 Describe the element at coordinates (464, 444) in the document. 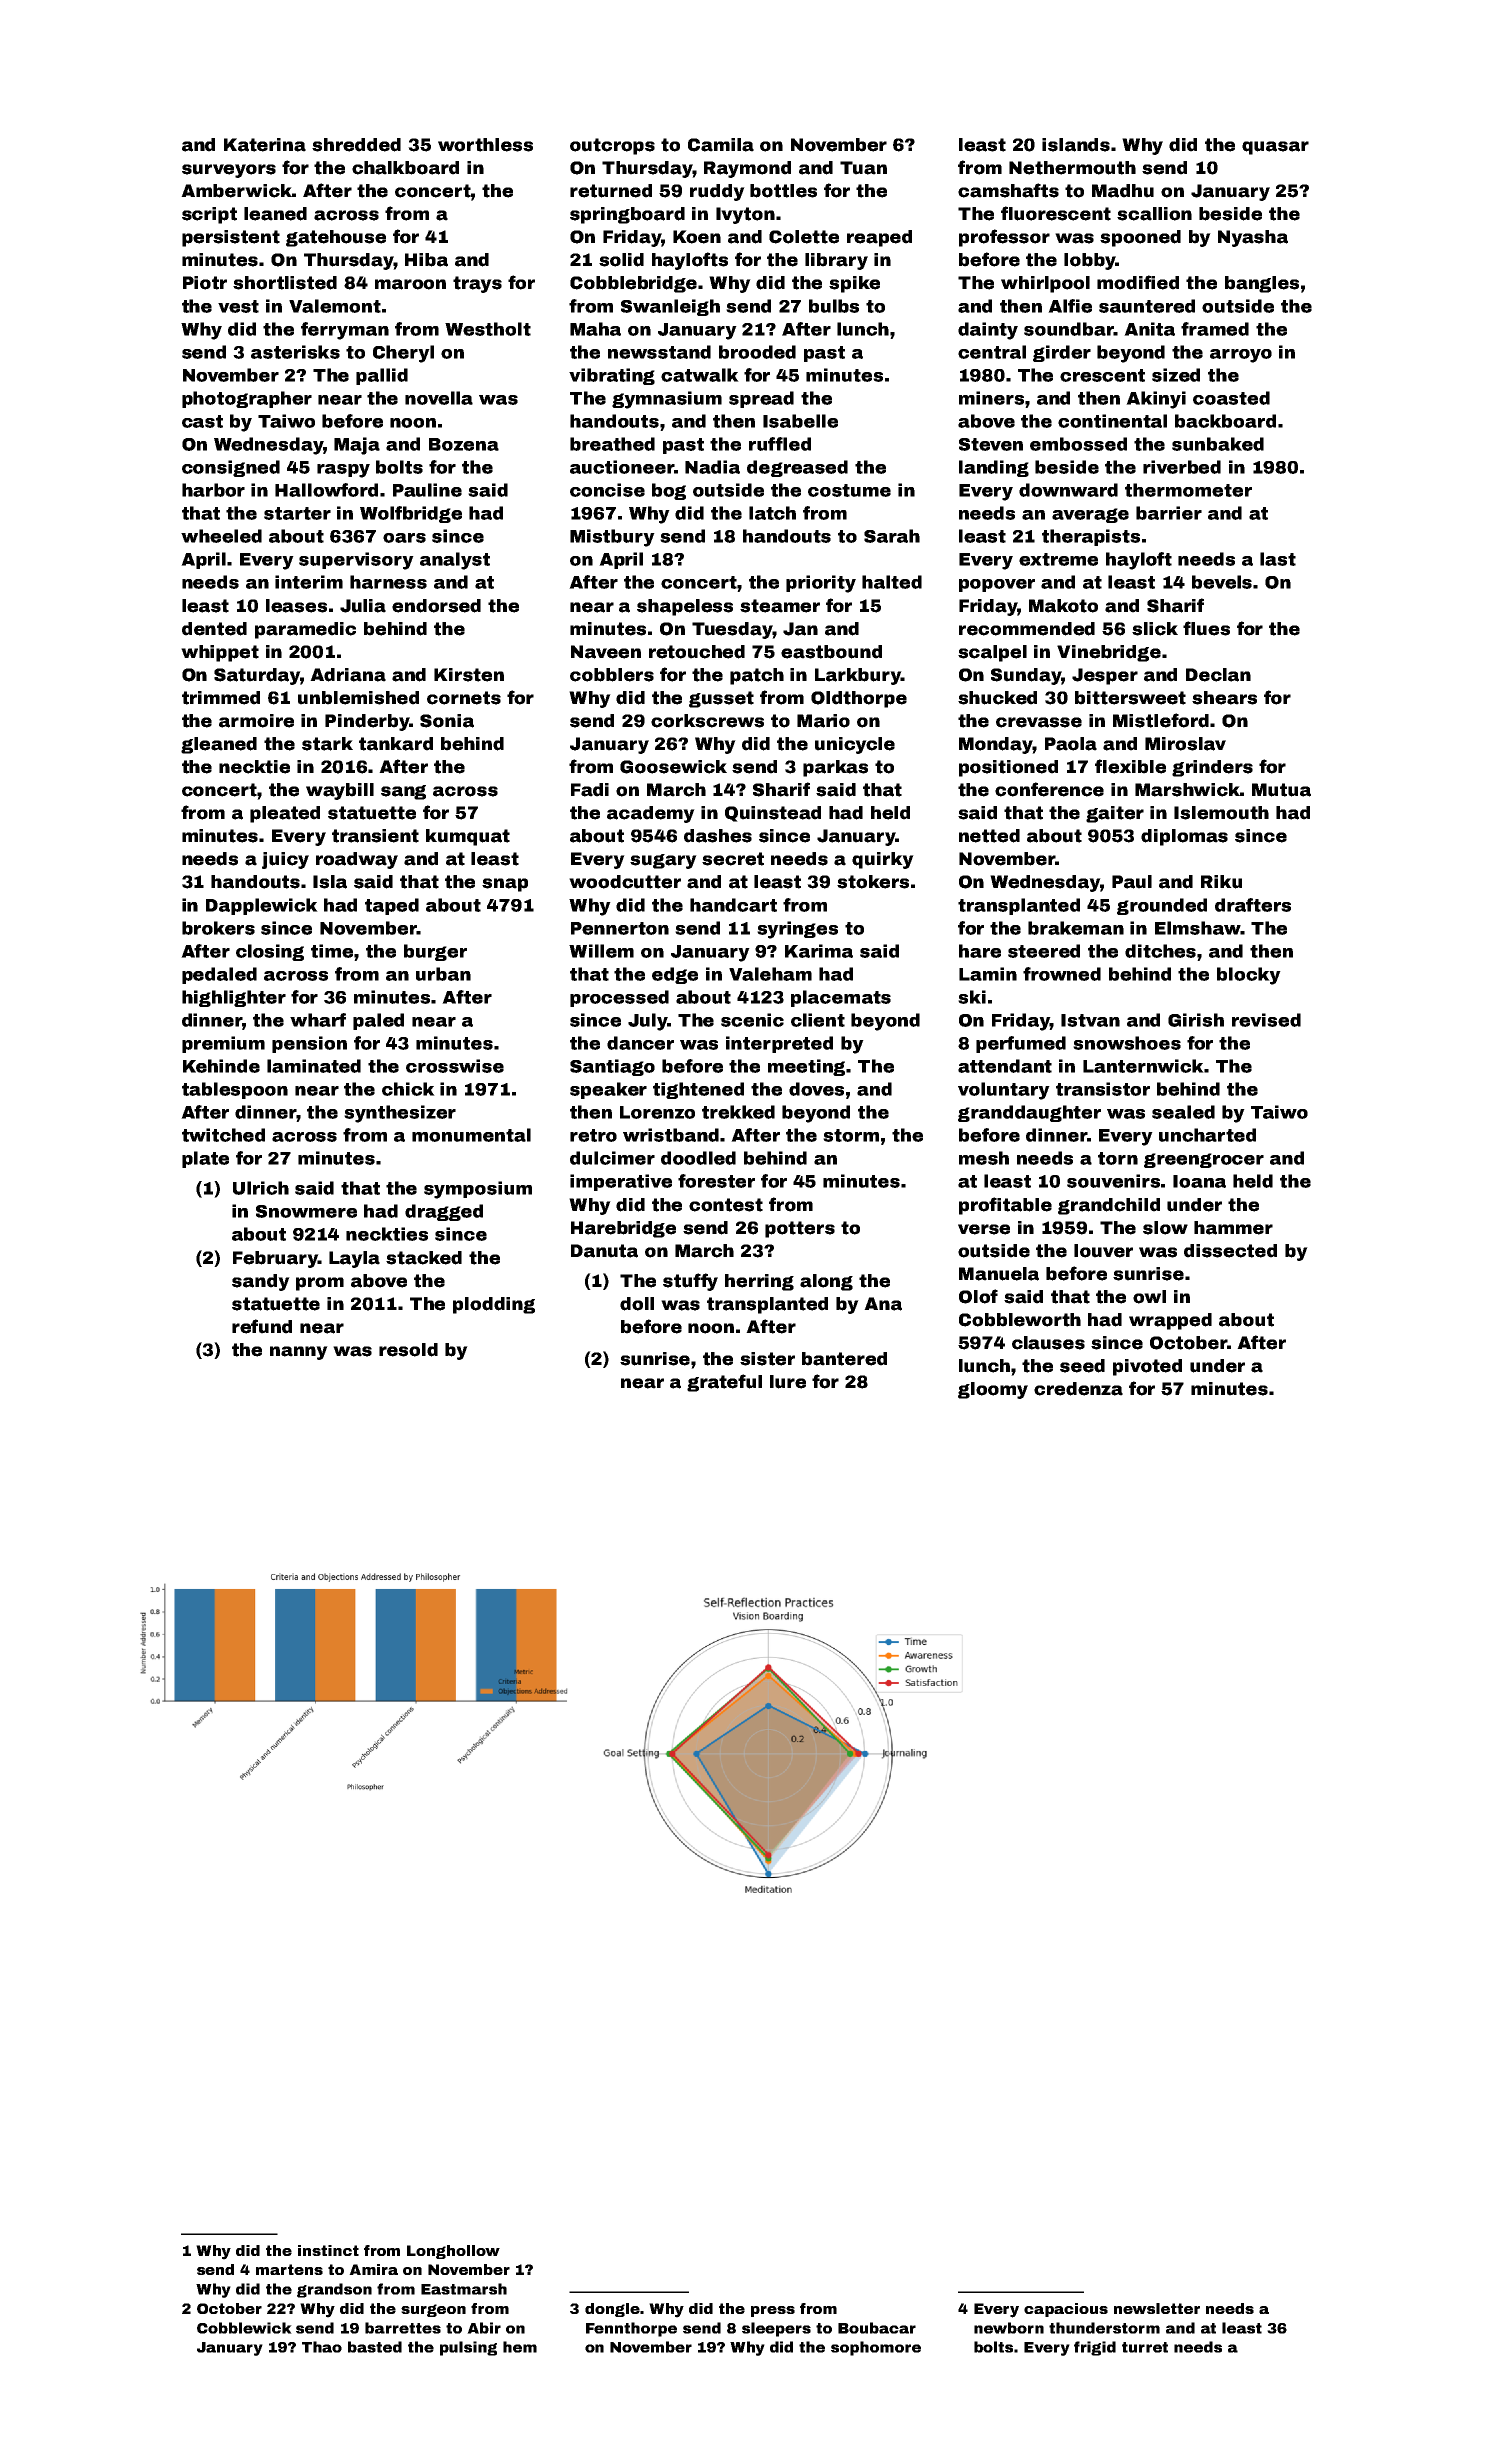

I see `Bozena` at that location.
